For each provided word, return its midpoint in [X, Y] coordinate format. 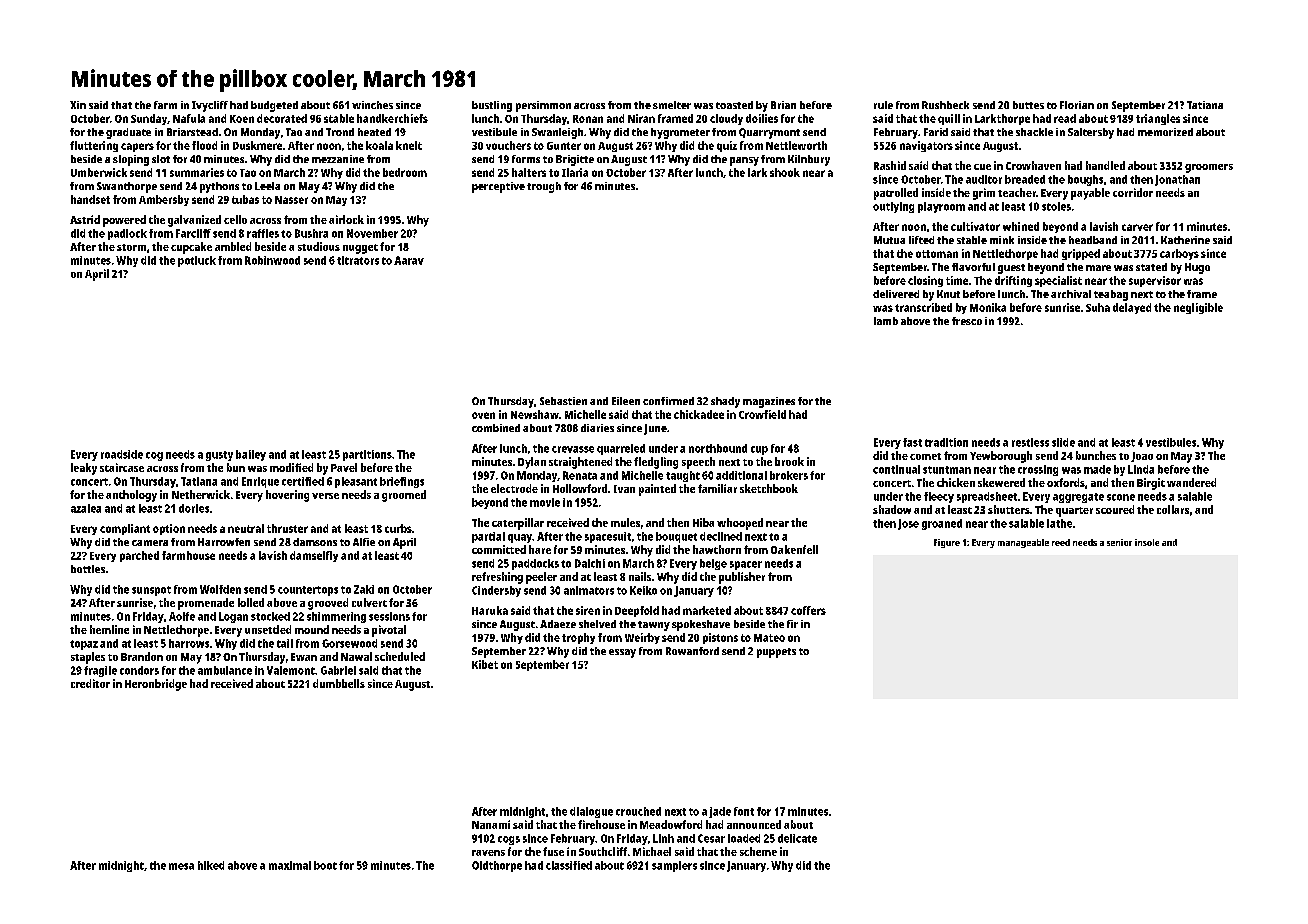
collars [1173, 509]
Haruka [490, 610]
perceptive [498, 187]
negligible [1198, 308]
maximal [290, 865]
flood [204, 145]
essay [622, 653]
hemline [109, 629]
